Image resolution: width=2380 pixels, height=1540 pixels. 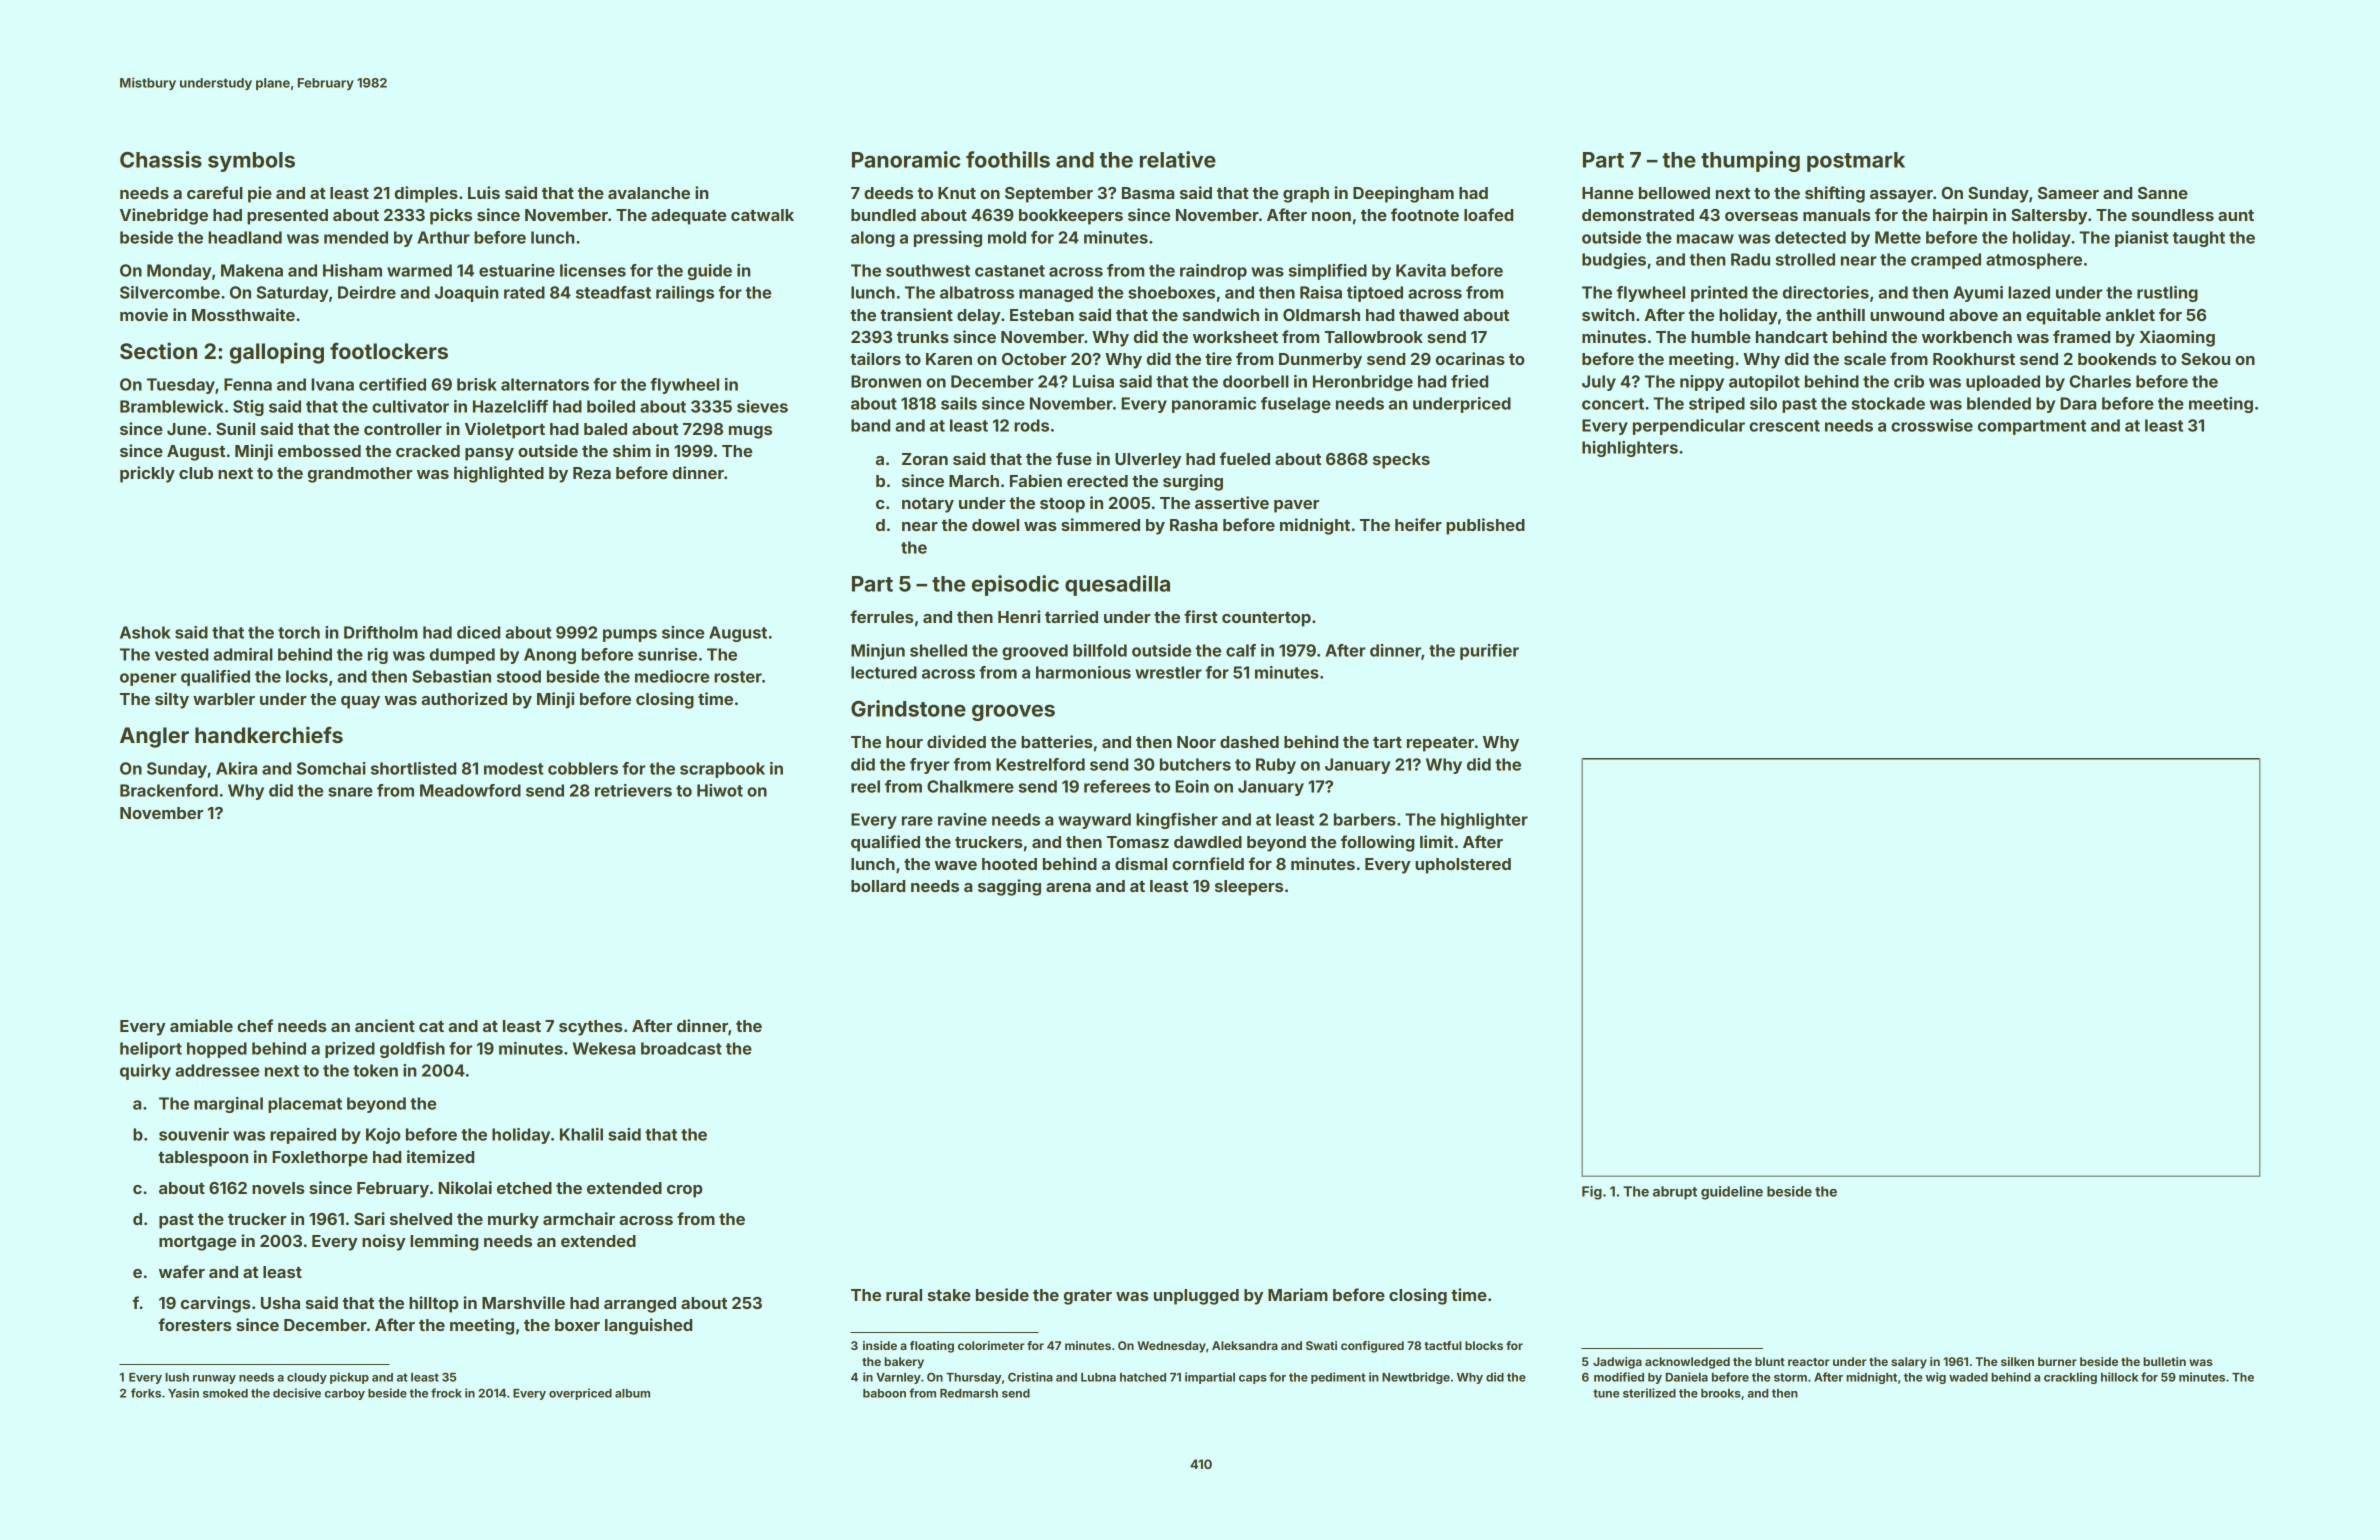 What do you see at coordinates (2164, 1361) in the document?
I see `bulletin` at bounding box center [2164, 1361].
